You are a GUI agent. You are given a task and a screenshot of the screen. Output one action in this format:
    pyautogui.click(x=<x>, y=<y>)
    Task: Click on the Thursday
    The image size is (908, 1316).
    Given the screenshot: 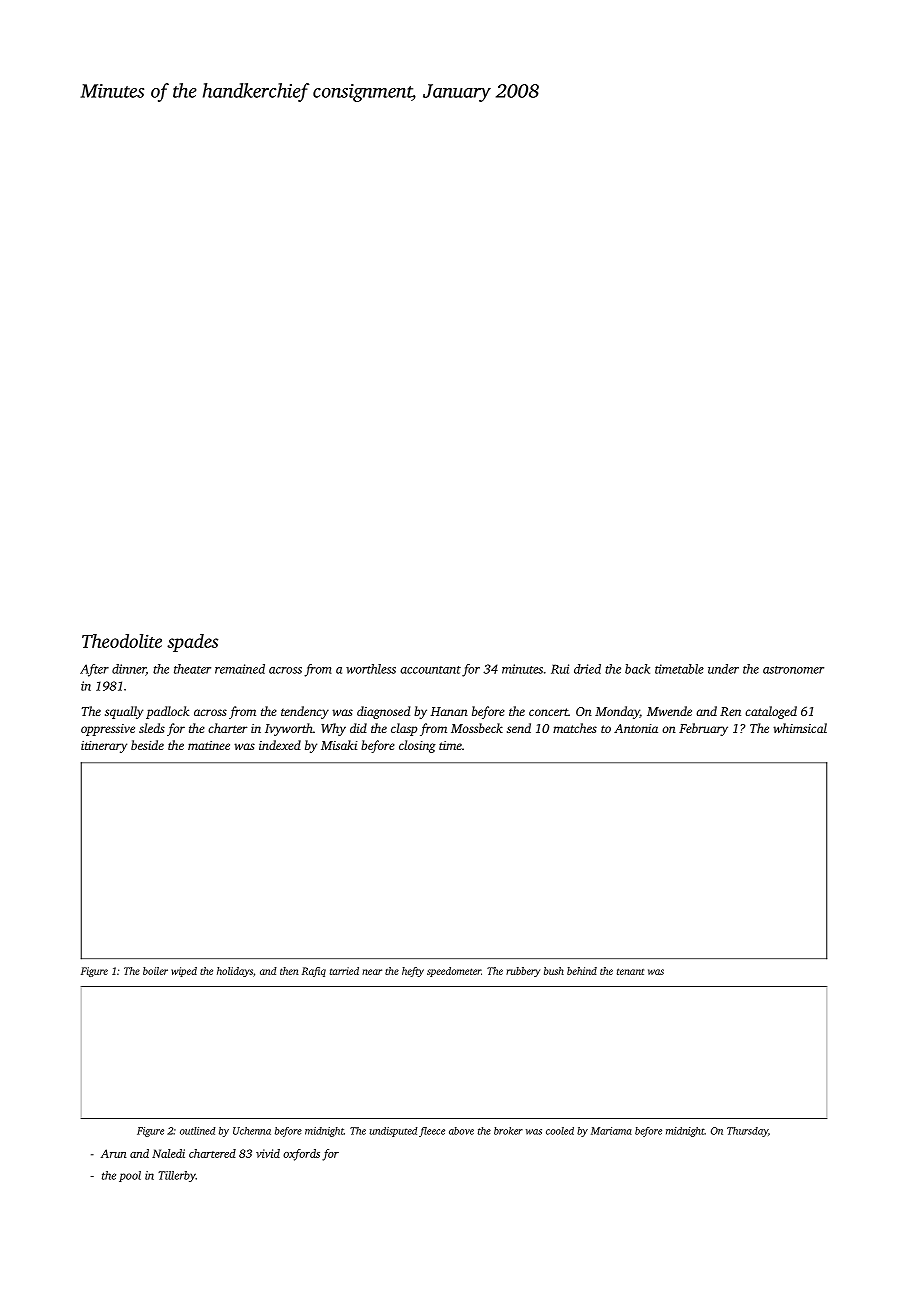 What is the action you would take?
    pyautogui.click(x=747, y=1132)
